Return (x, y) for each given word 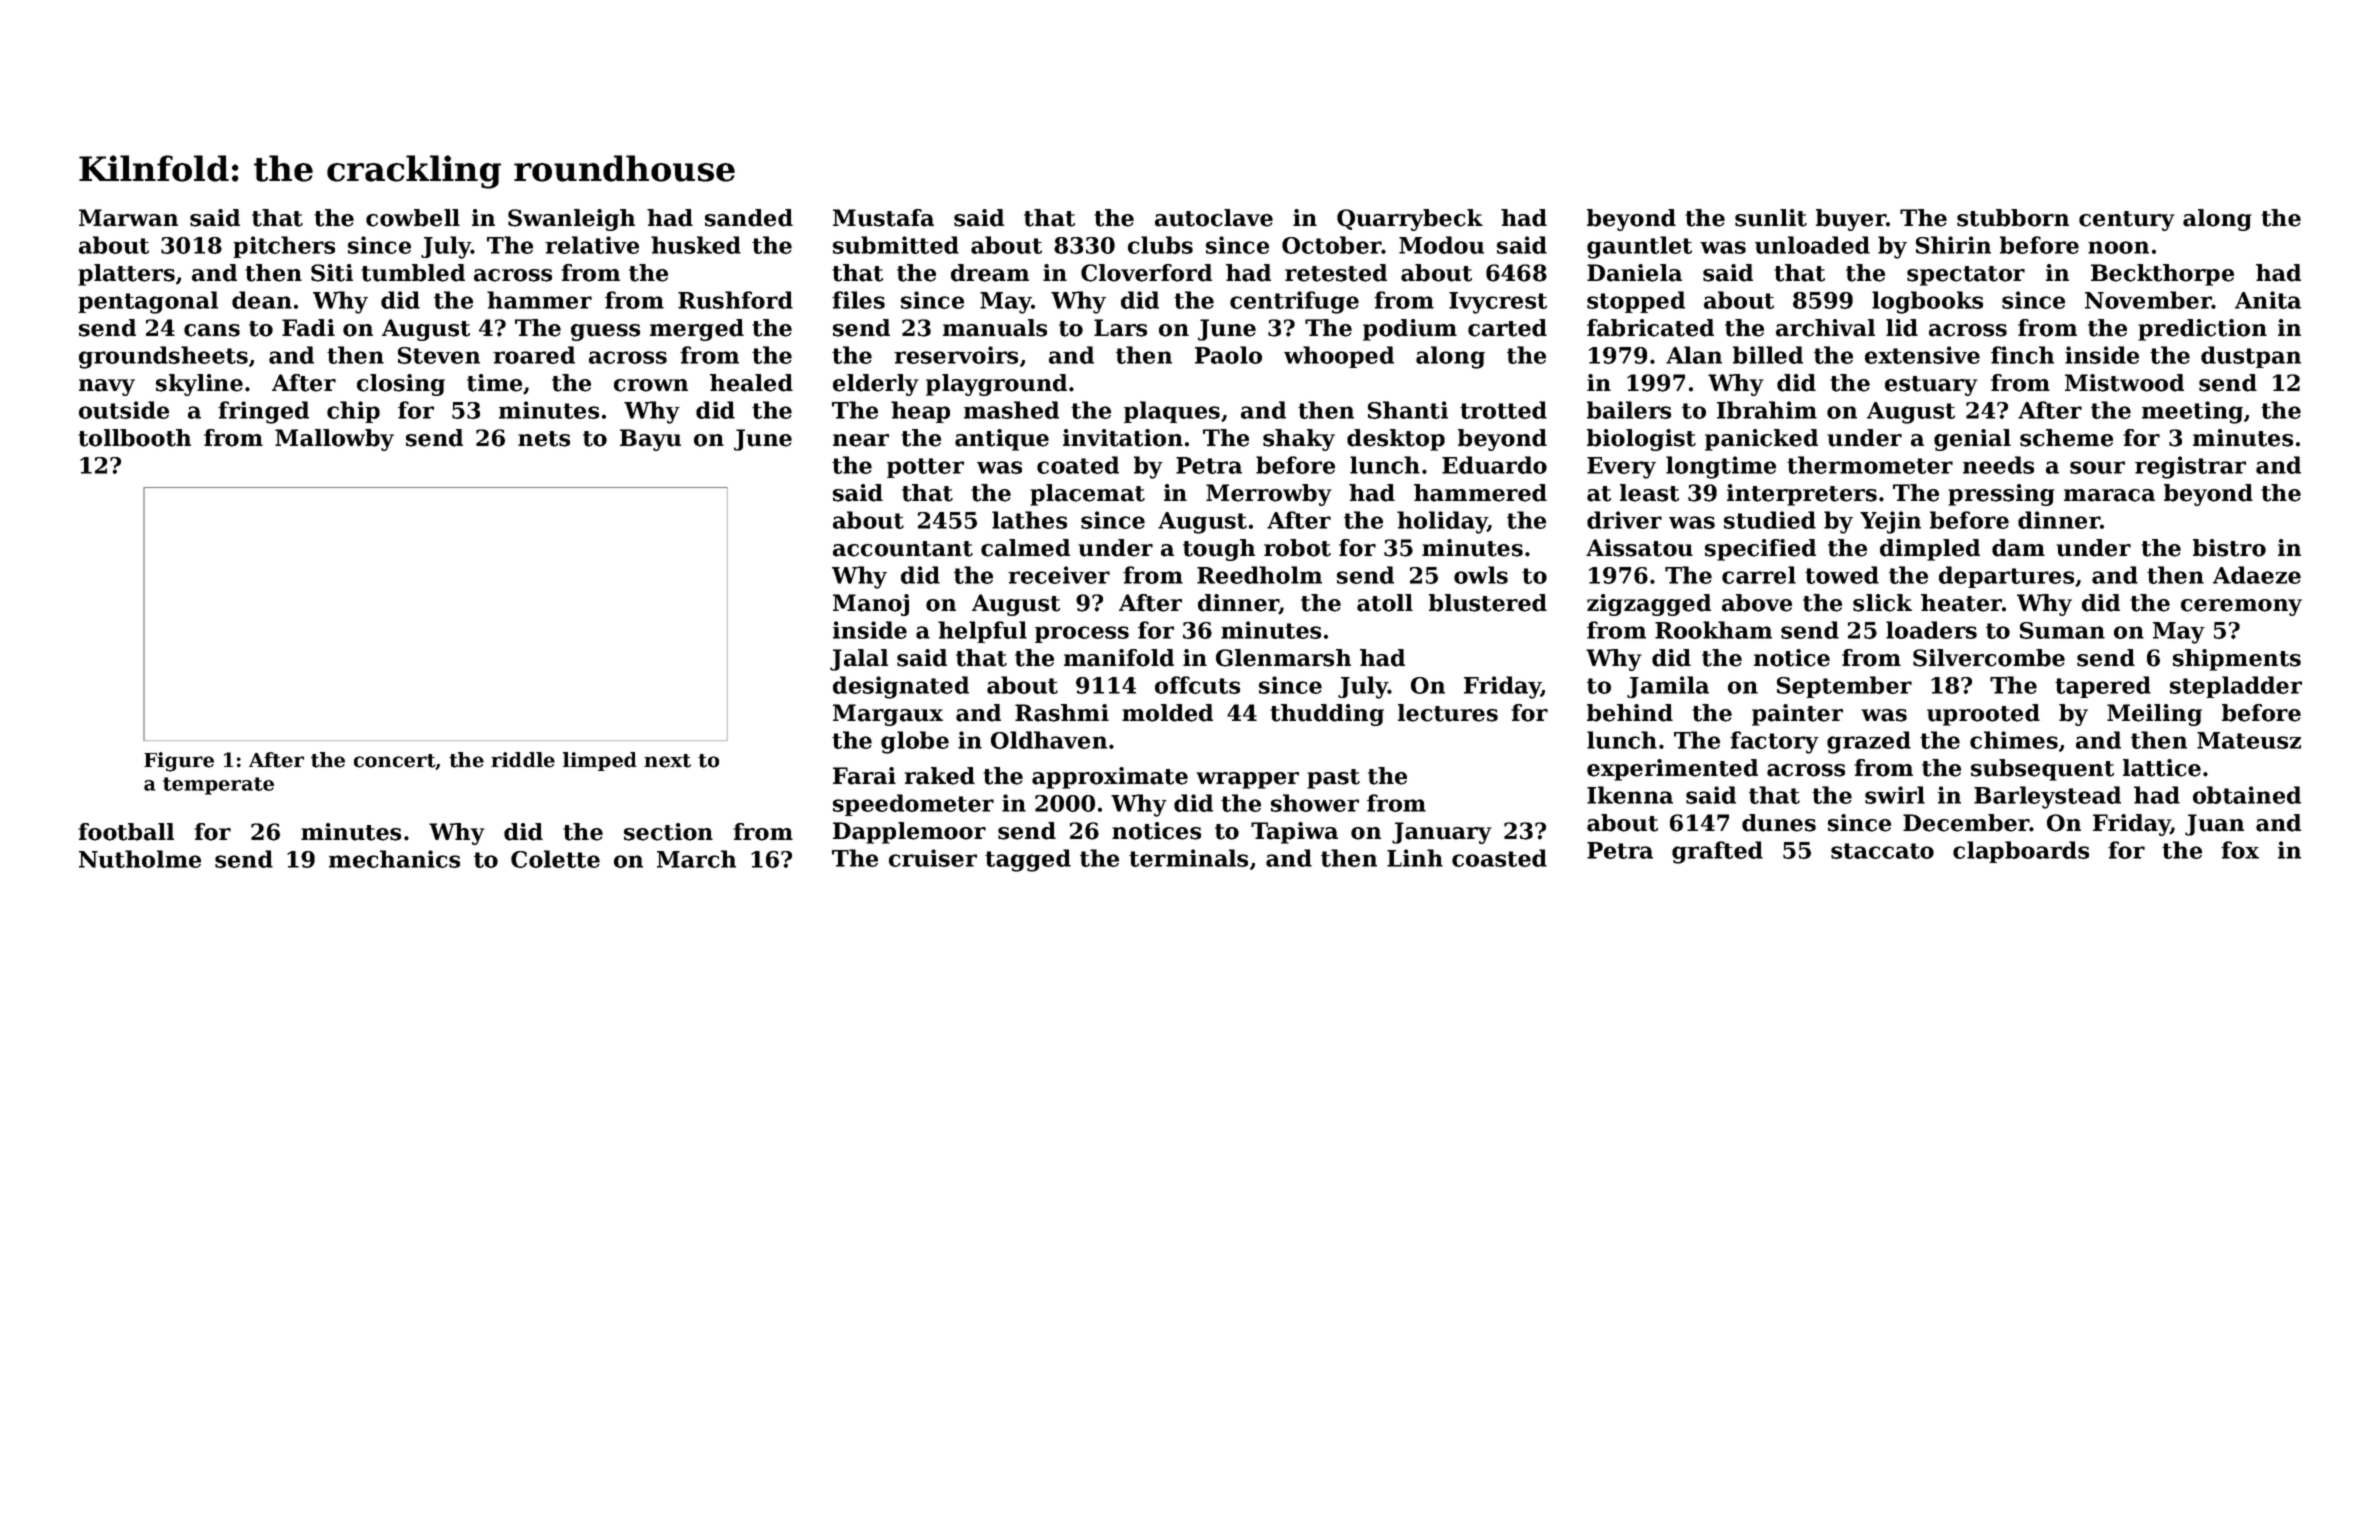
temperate (218, 786)
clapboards (2021, 852)
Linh (1415, 858)
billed (1768, 355)
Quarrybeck (1410, 220)
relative (592, 245)
